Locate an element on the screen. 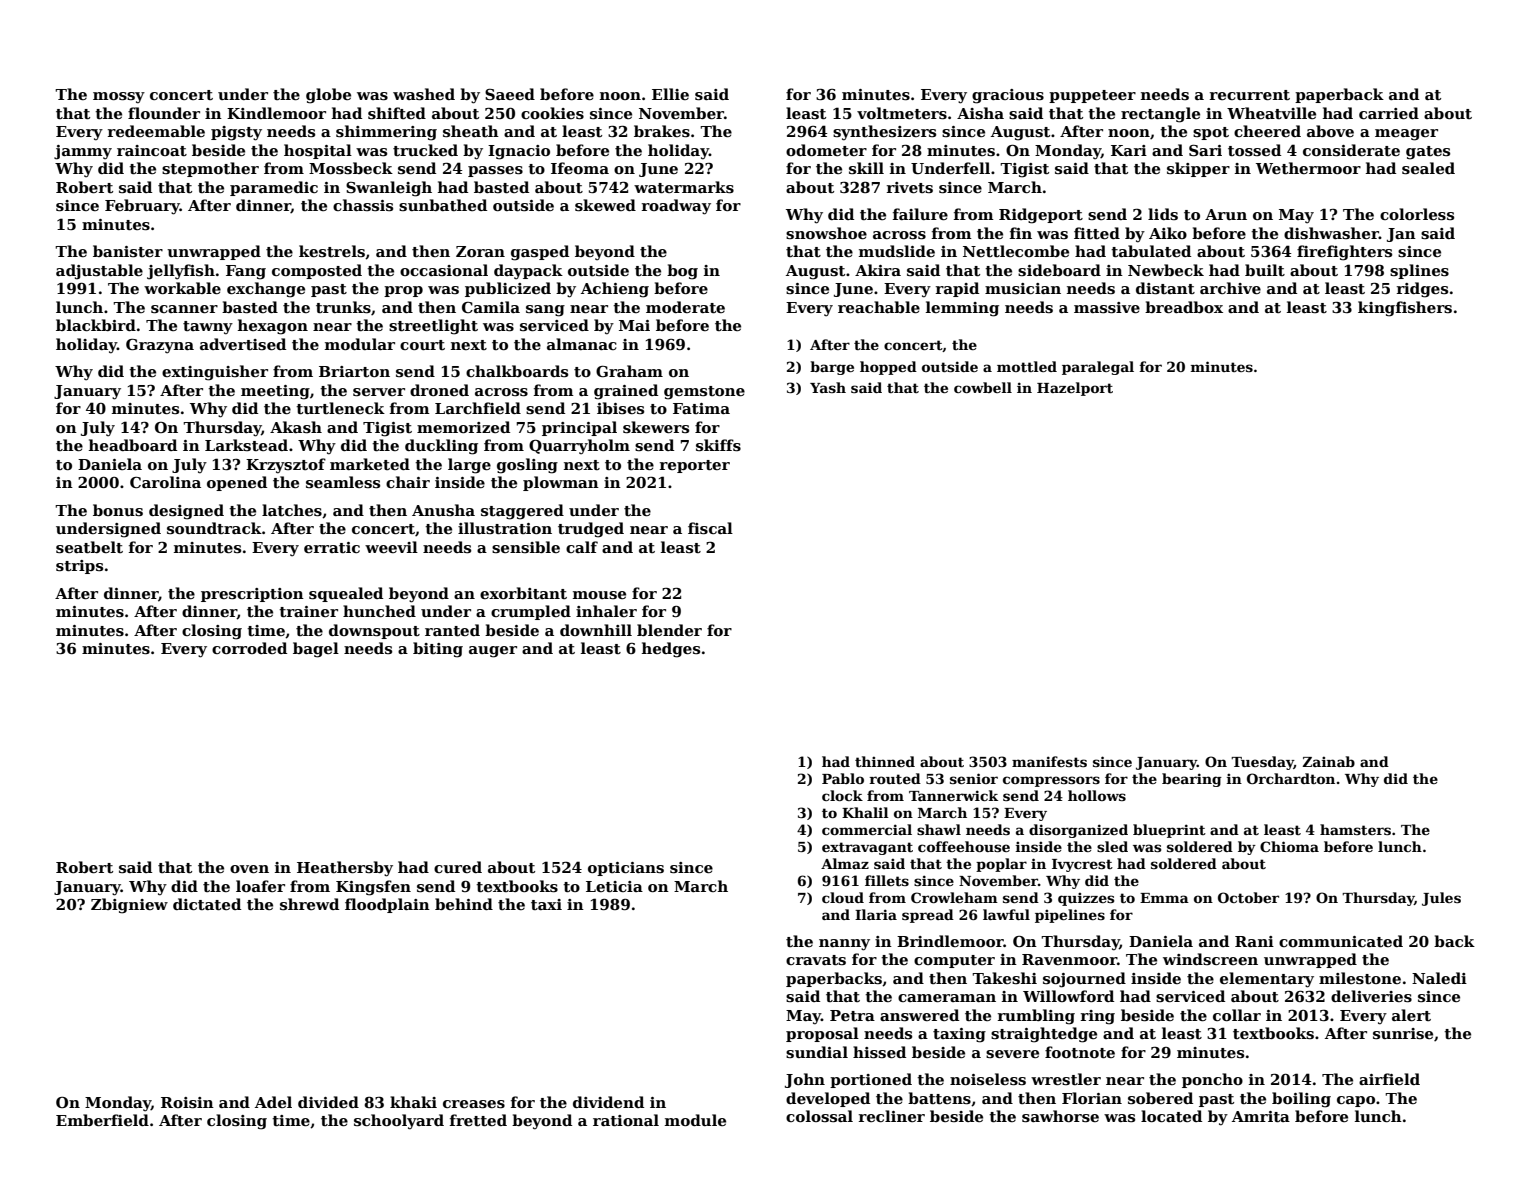  hamsters is located at coordinates (1355, 829).
